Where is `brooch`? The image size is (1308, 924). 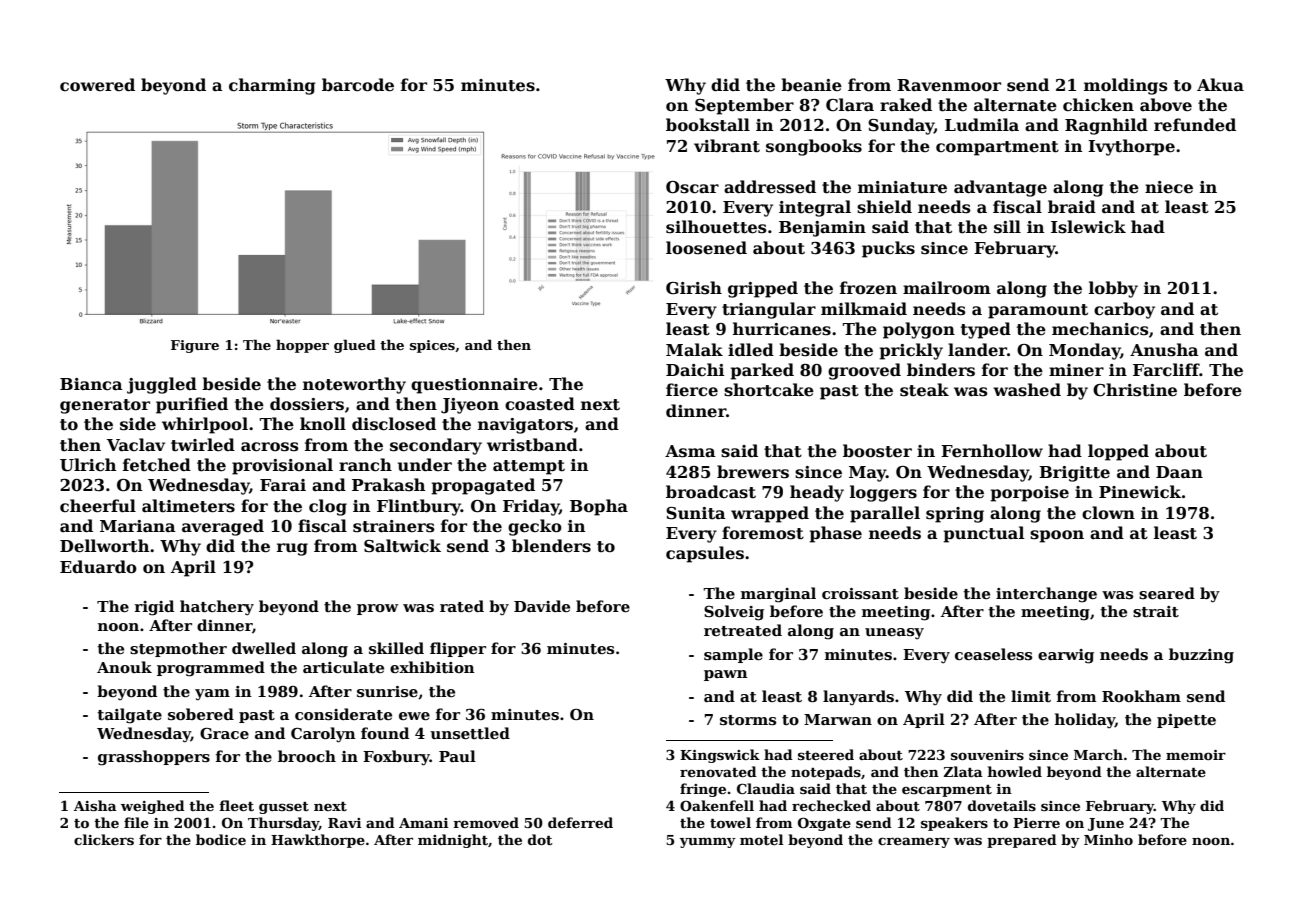
brooch is located at coordinates (307, 756).
